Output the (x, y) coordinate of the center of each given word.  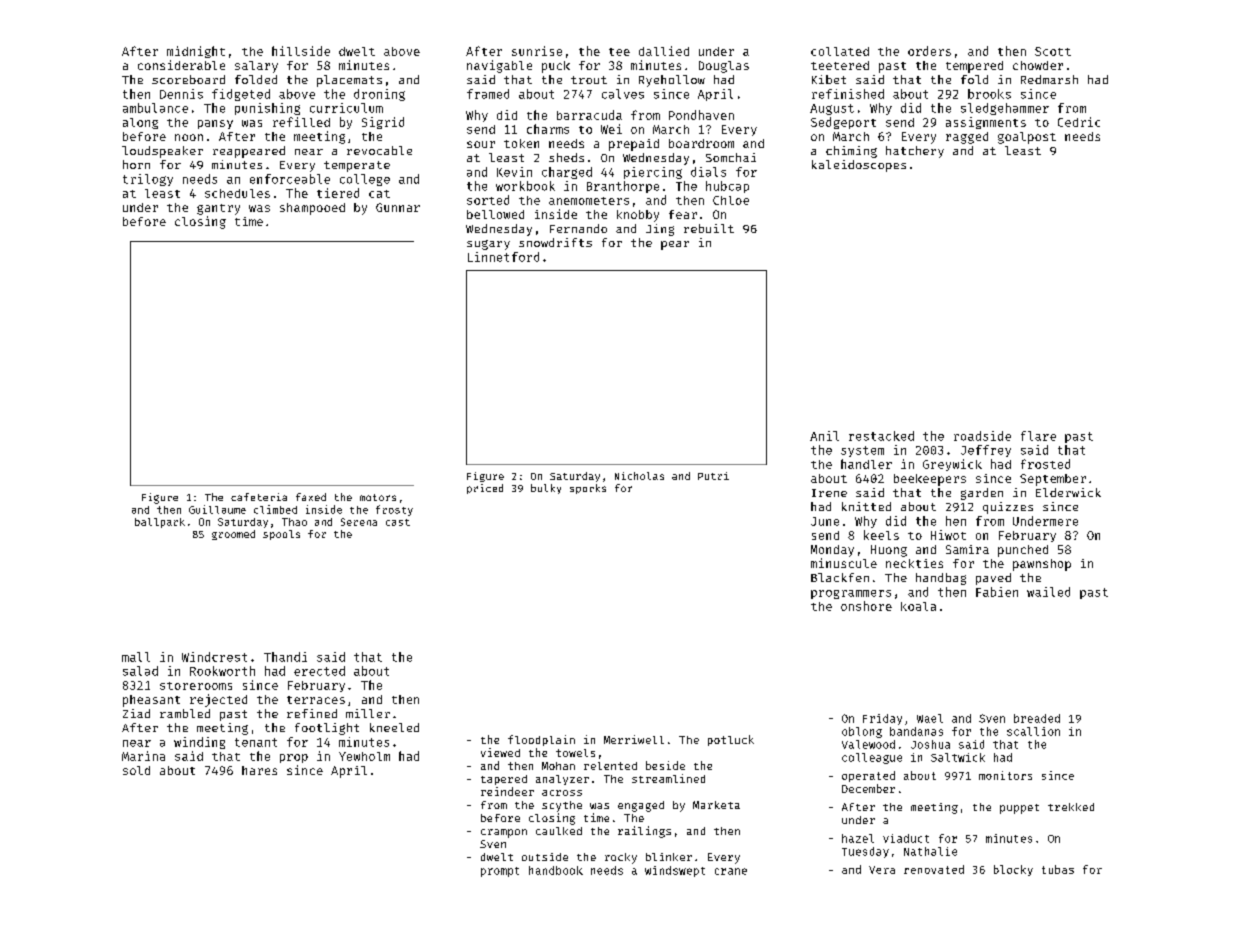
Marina (143, 756)
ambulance (155, 108)
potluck (731, 740)
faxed (311, 497)
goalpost (1027, 138)
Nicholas (639, 476)
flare (1038, 436)
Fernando (578, 228)
